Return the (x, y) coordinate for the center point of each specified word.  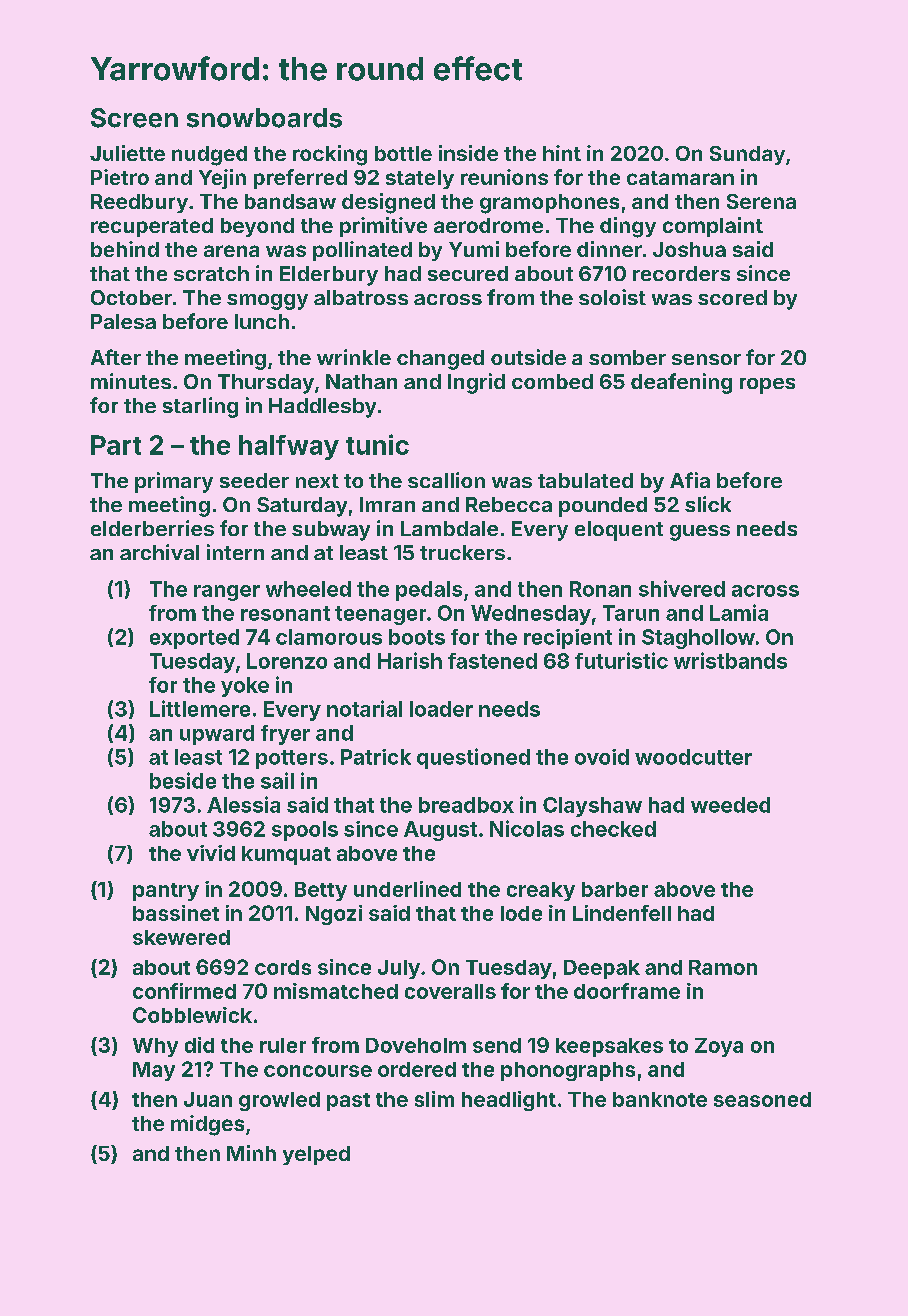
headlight (509, 1101)
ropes (767, 386)
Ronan (600, 589)
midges (207, 1125)
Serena (761, 201)
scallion (446, 480)
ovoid (602, 757)
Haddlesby (322, 408)
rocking (330, 155)
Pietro (120, 177)
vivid (211, 853)
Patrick (376, 757)
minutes (131, 381)
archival (159, 552)
